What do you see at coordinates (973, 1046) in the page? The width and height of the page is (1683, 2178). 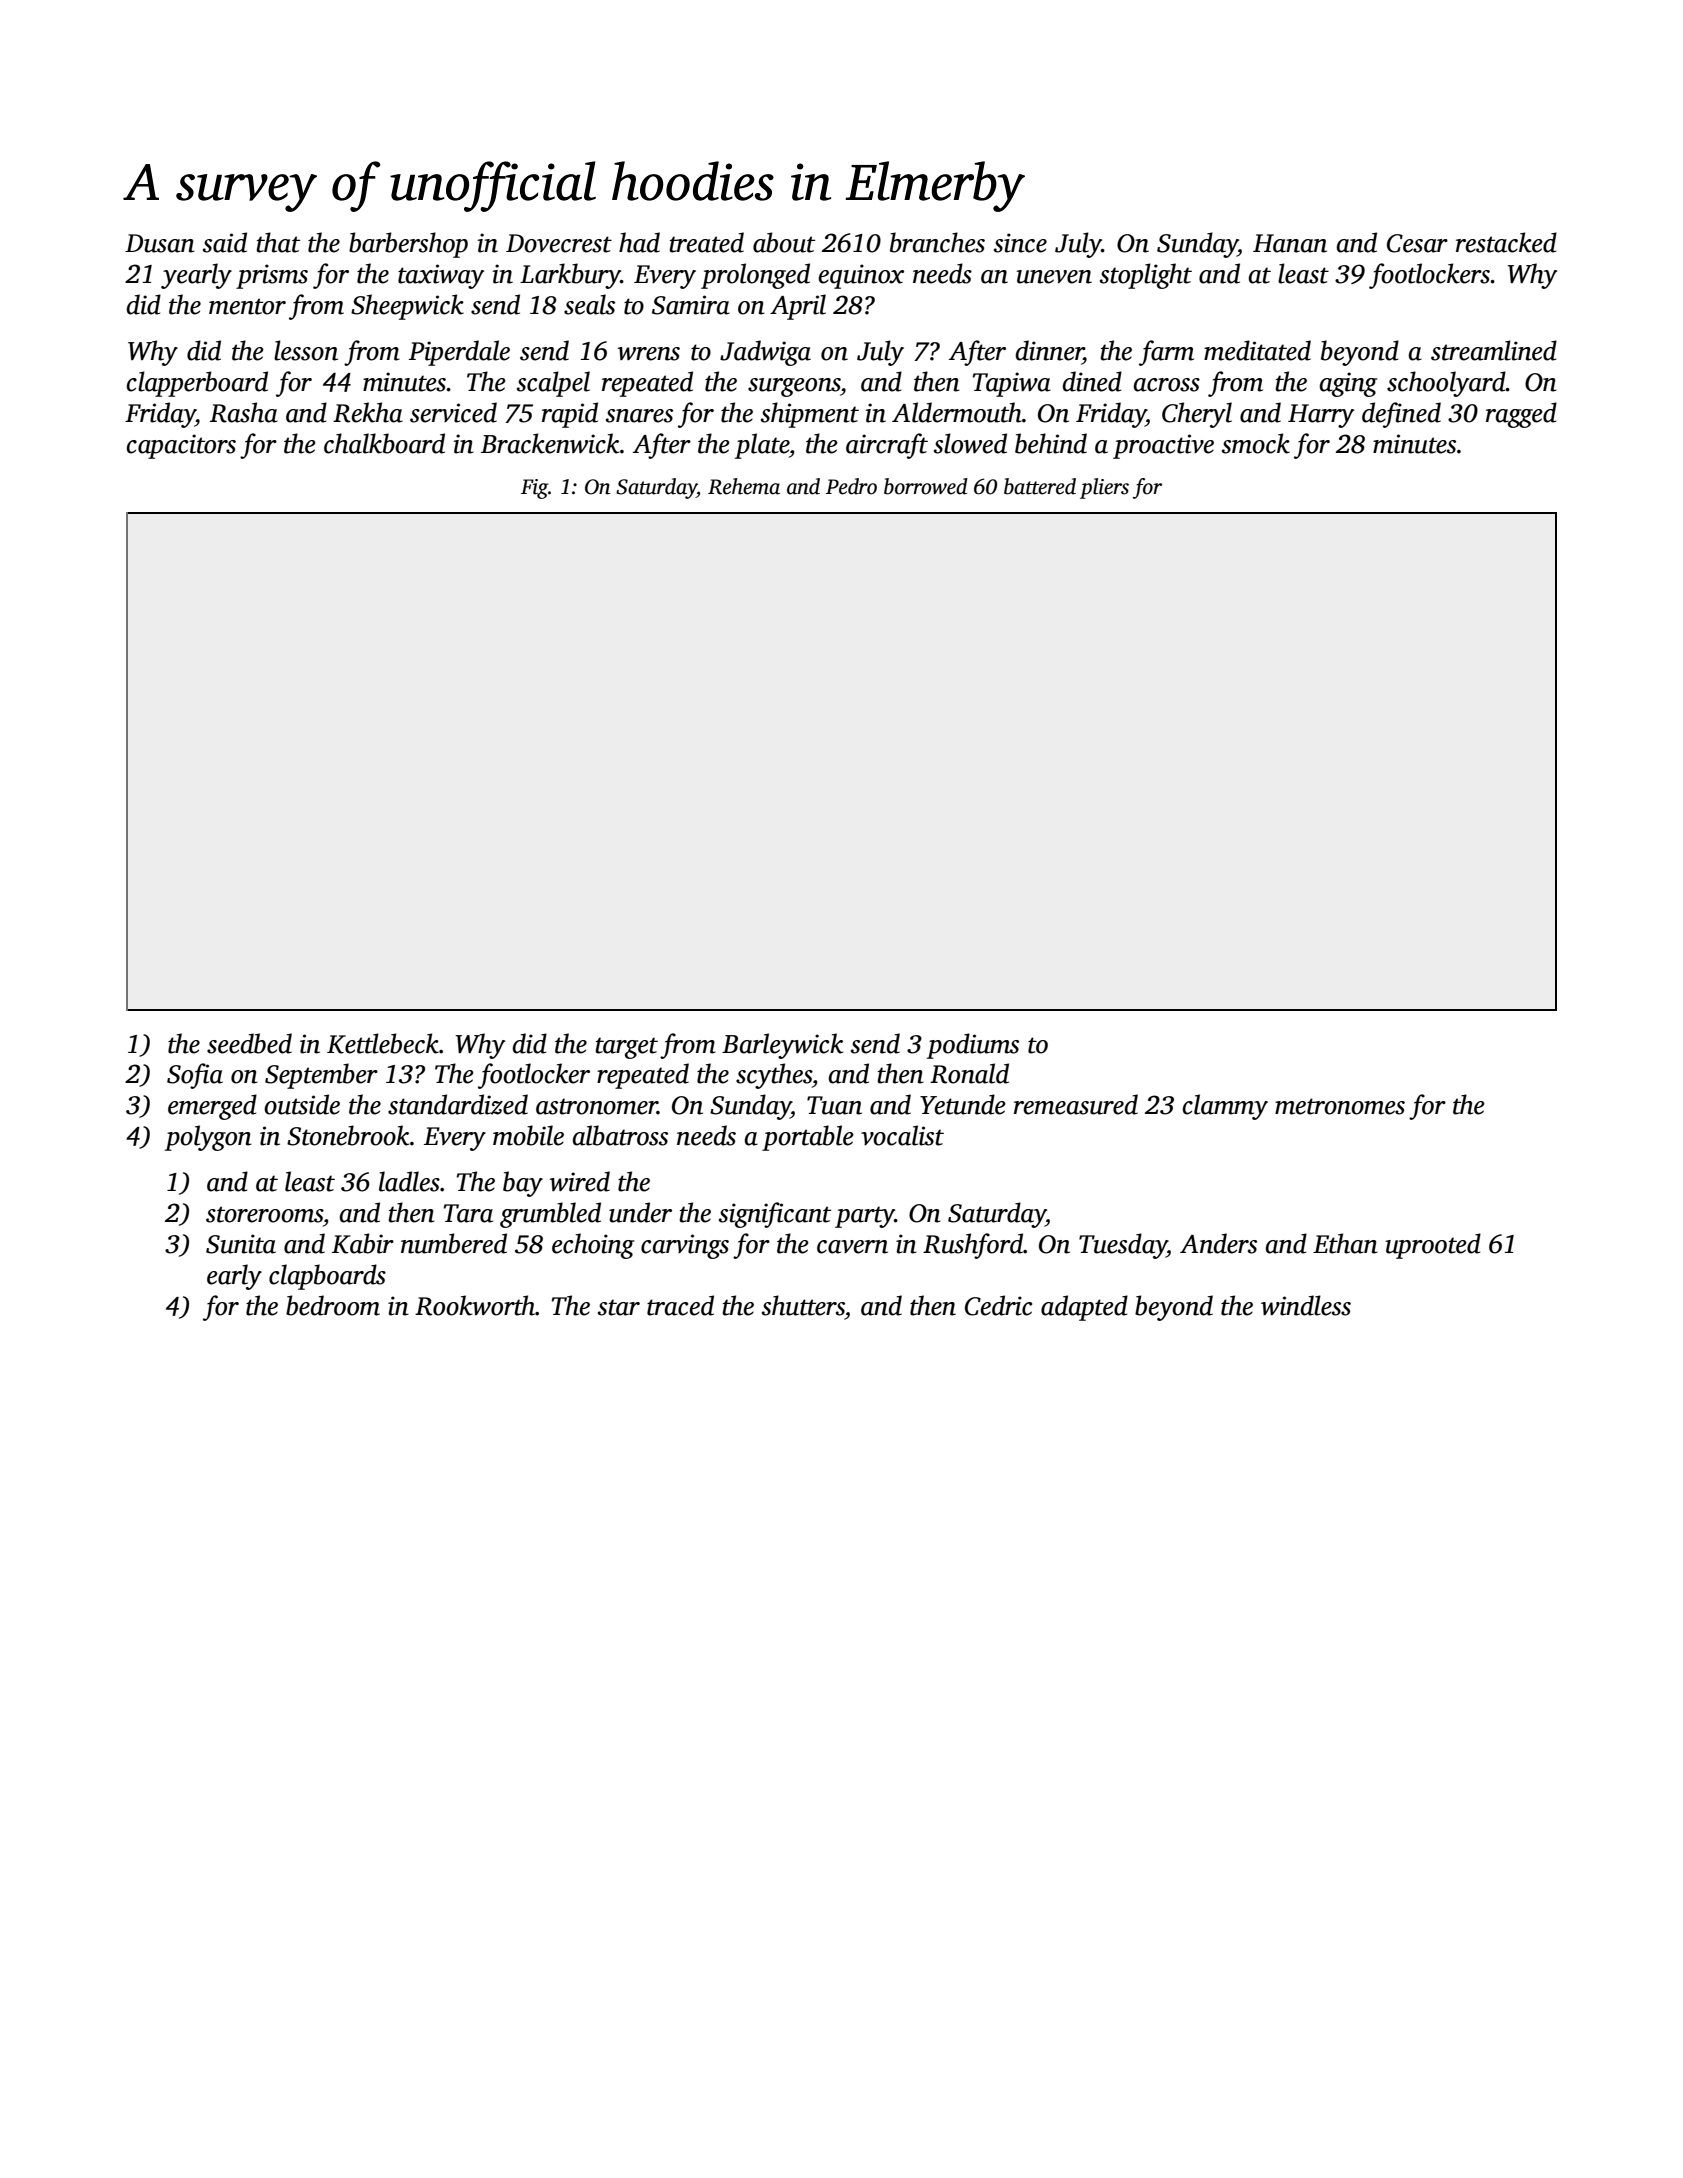 I see `podiums` at bounding box center [973, 1046].
